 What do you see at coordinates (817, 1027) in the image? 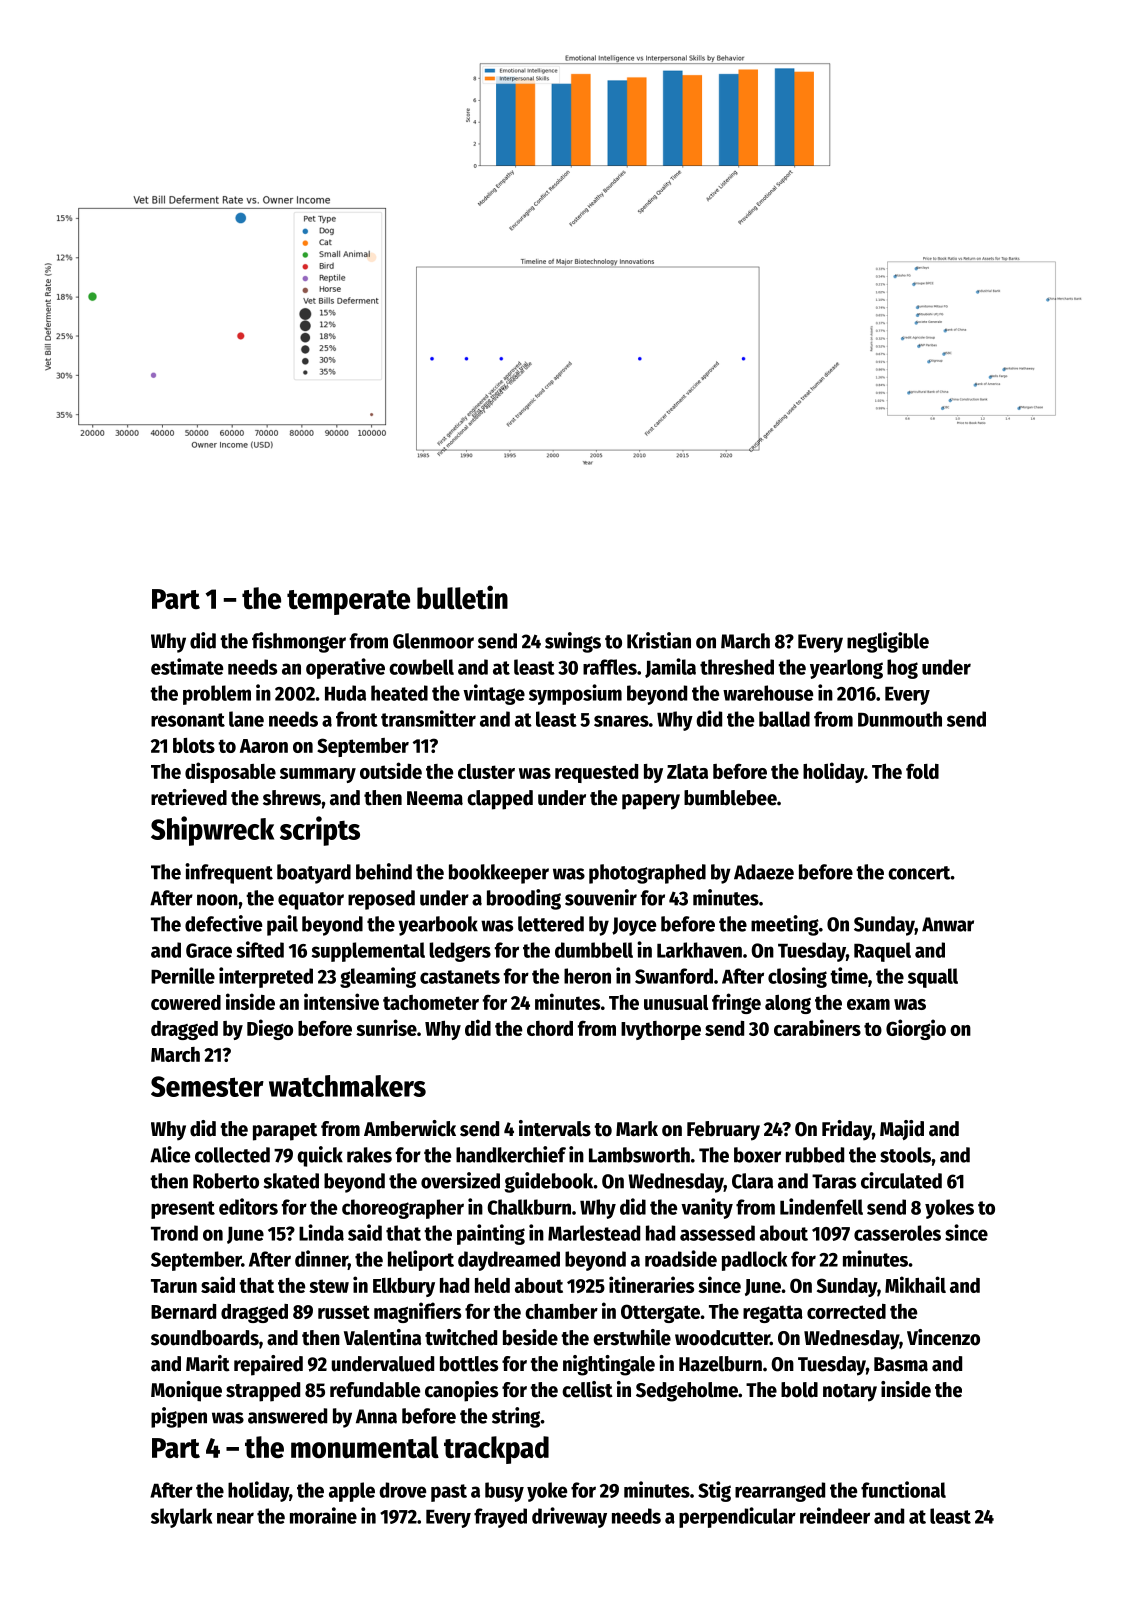
I see `carabiners` at bounding box center [817, 1027].
